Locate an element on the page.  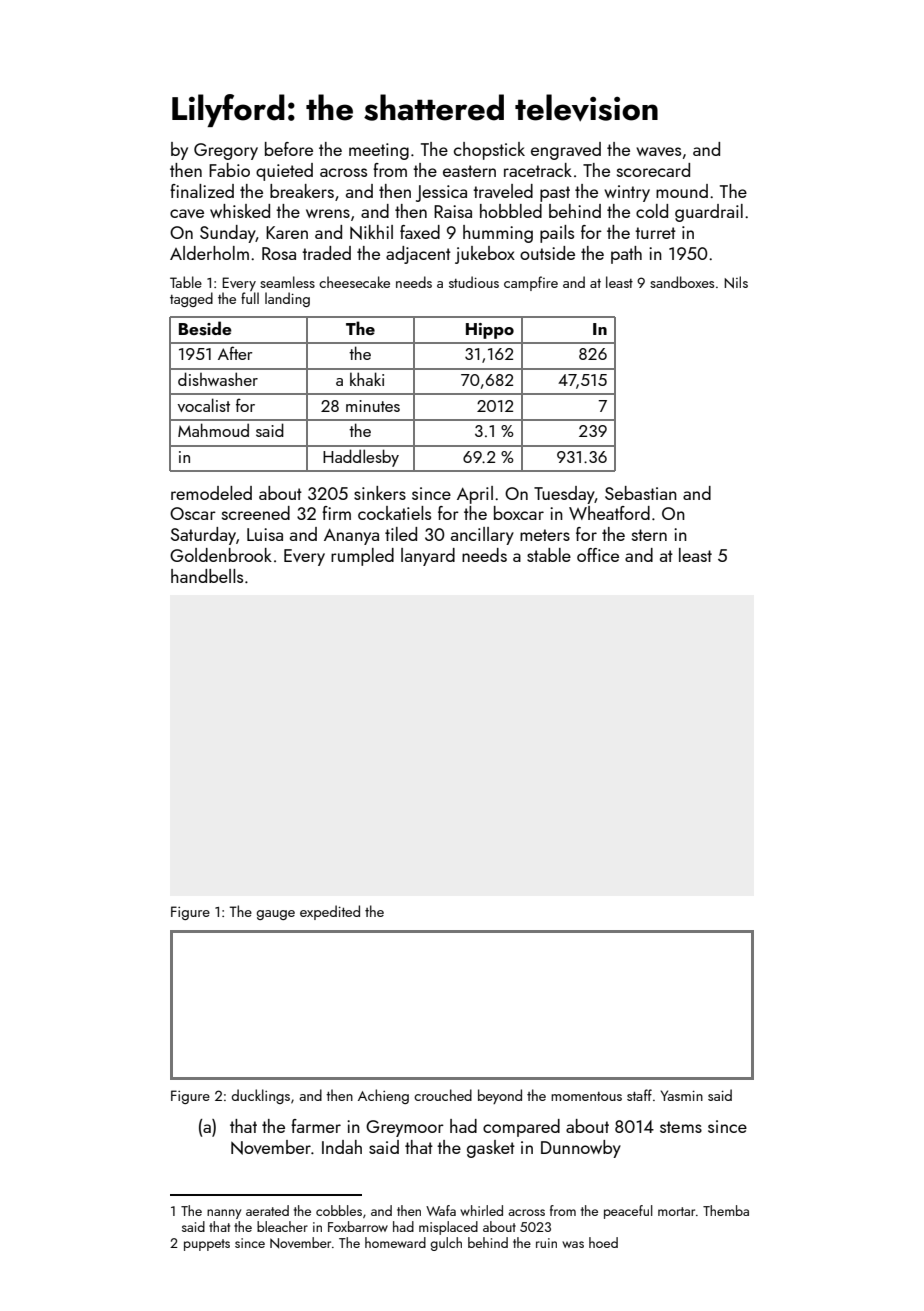
aerated is located at coordinates (267, 1210).
